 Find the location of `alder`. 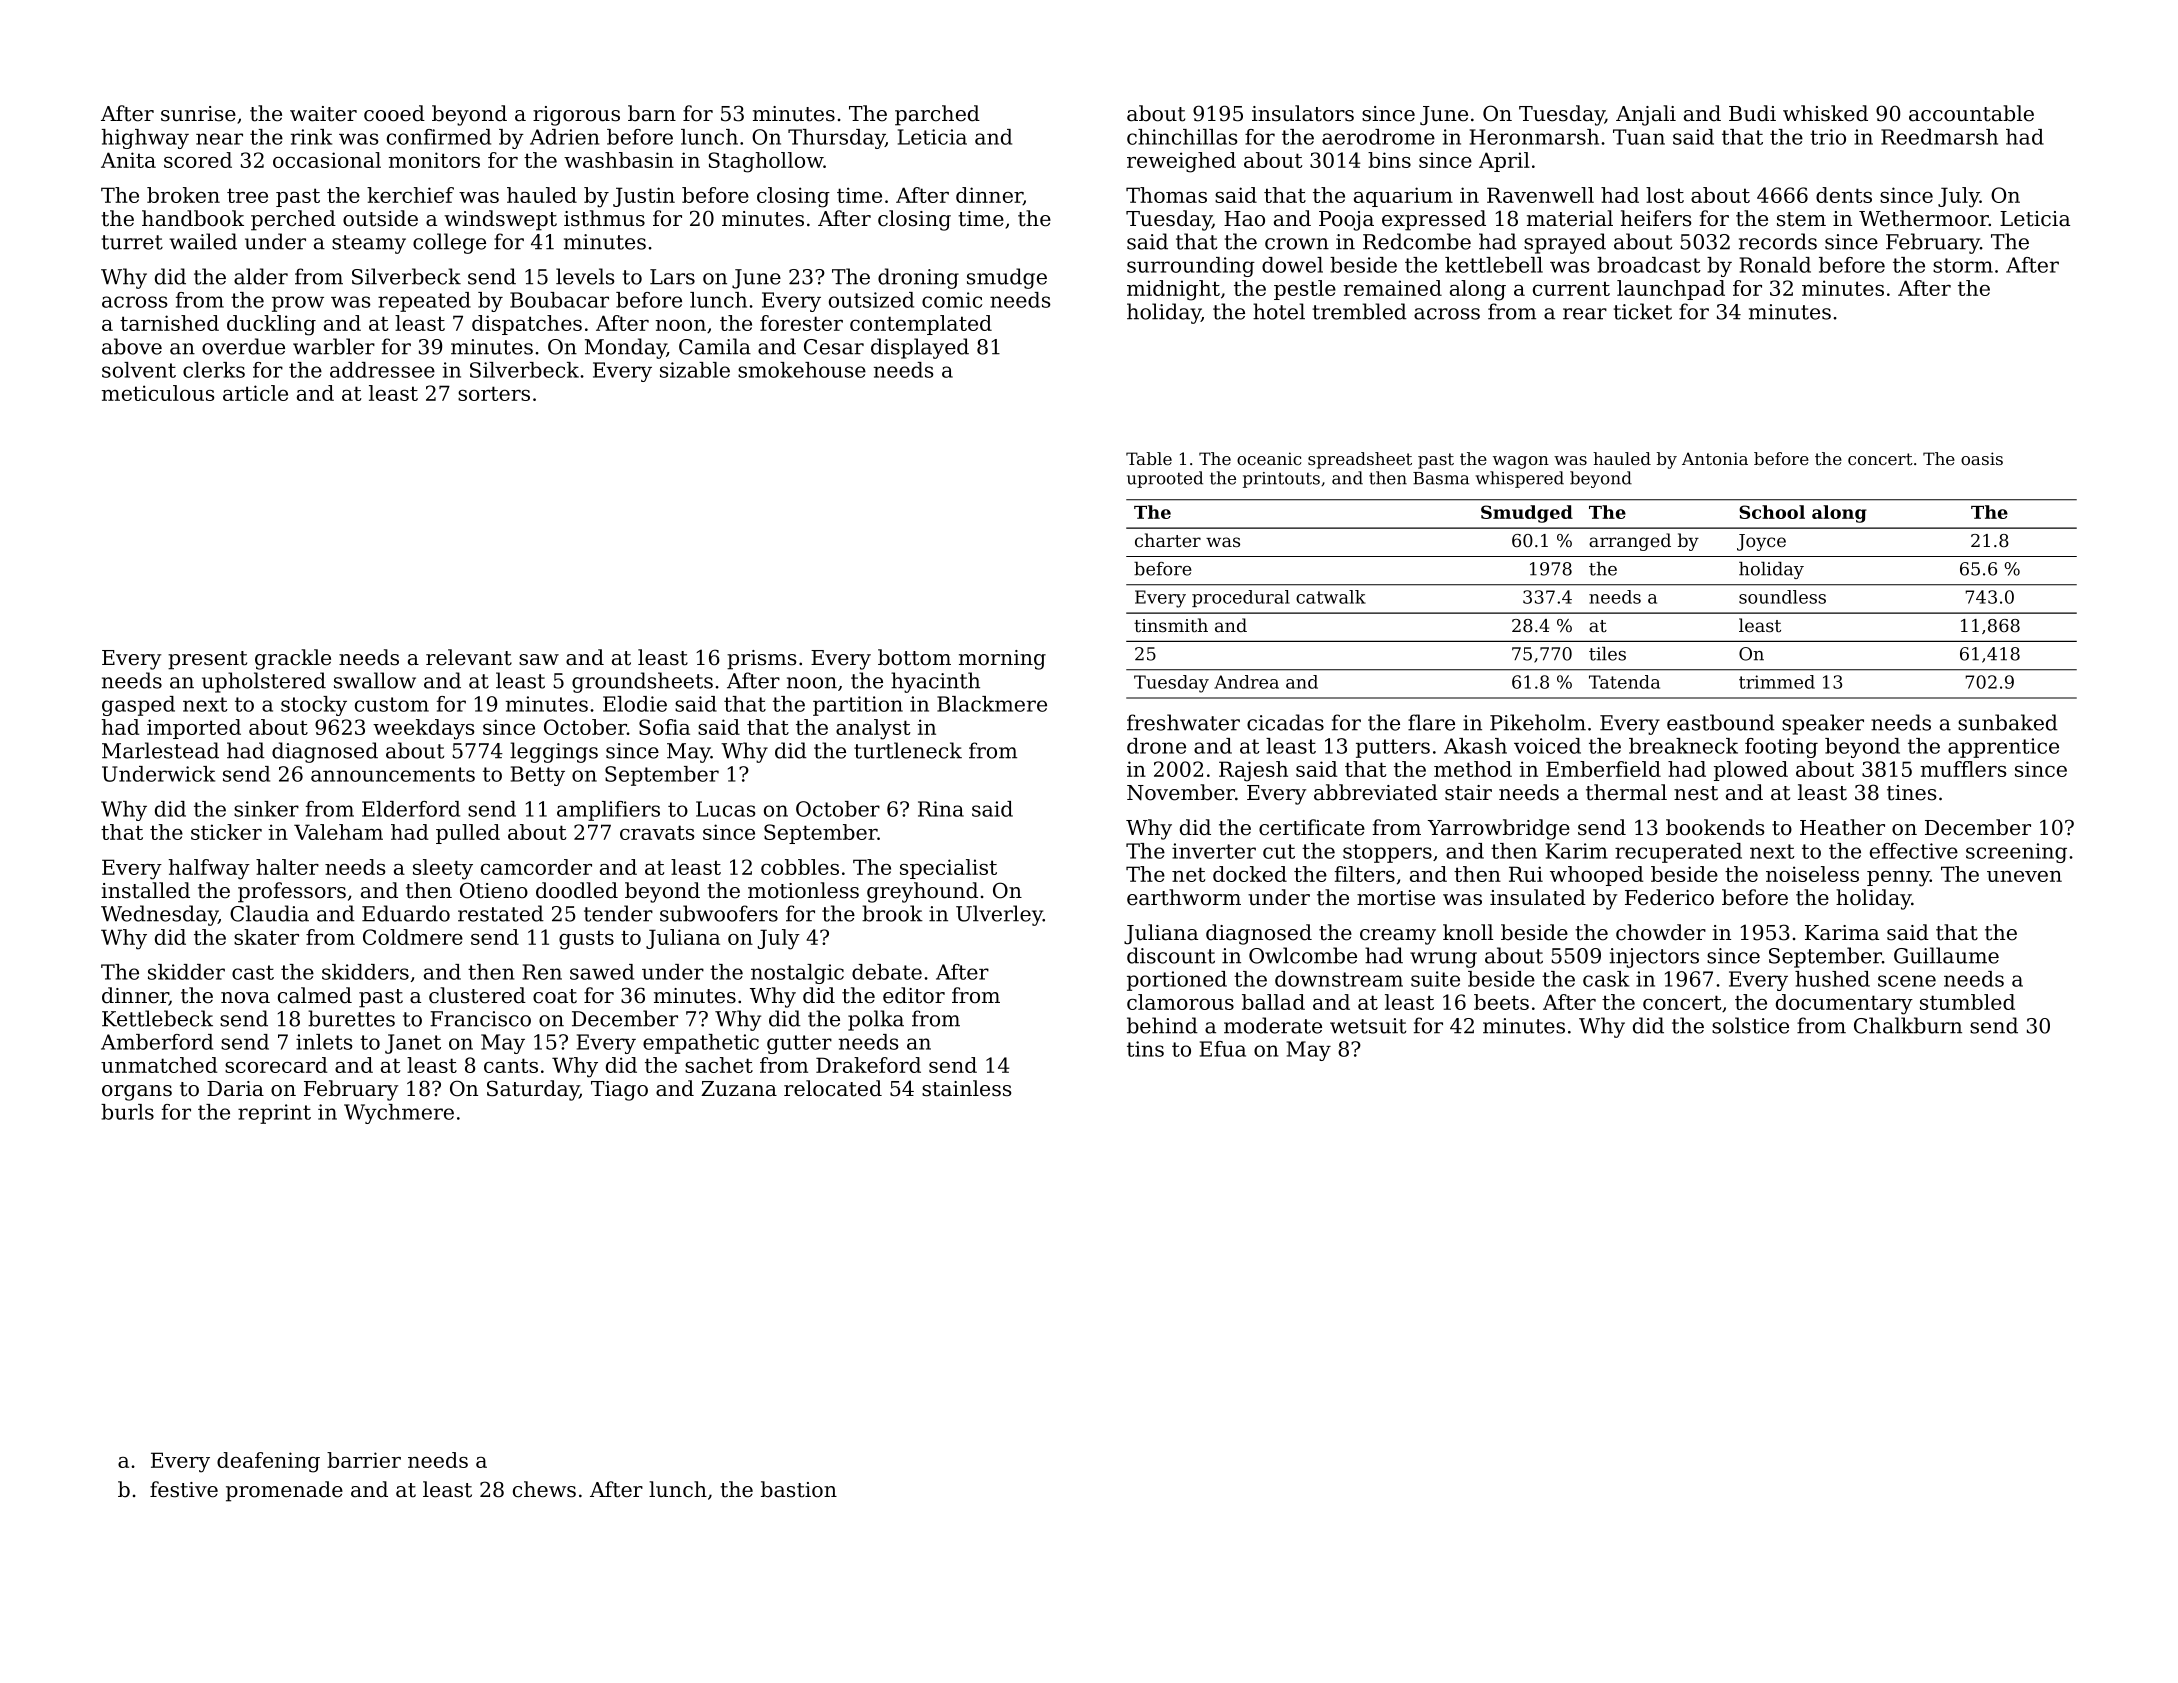

alder is located at coordinates (261, 276).
